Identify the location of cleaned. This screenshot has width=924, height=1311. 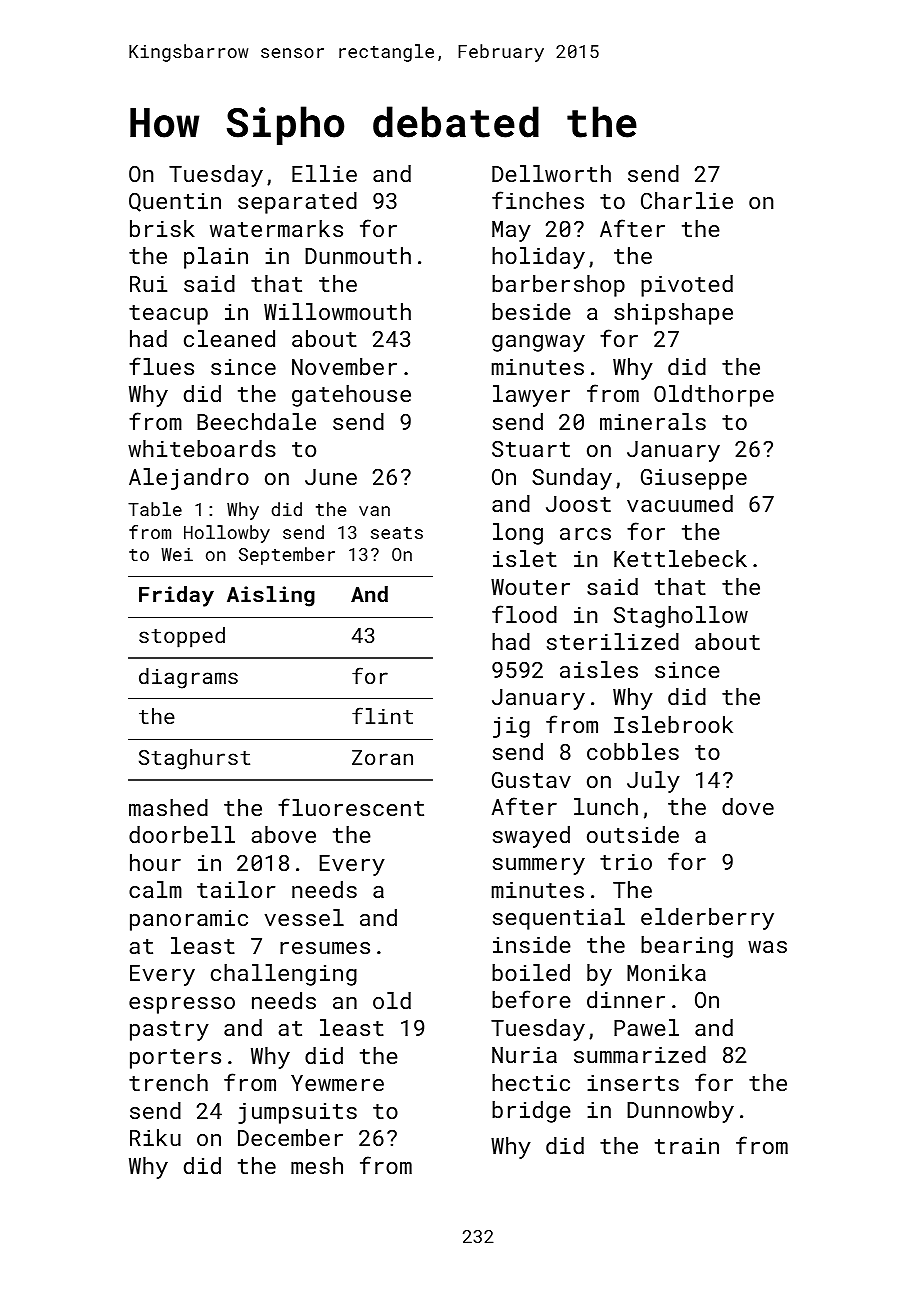
(229, 338).
